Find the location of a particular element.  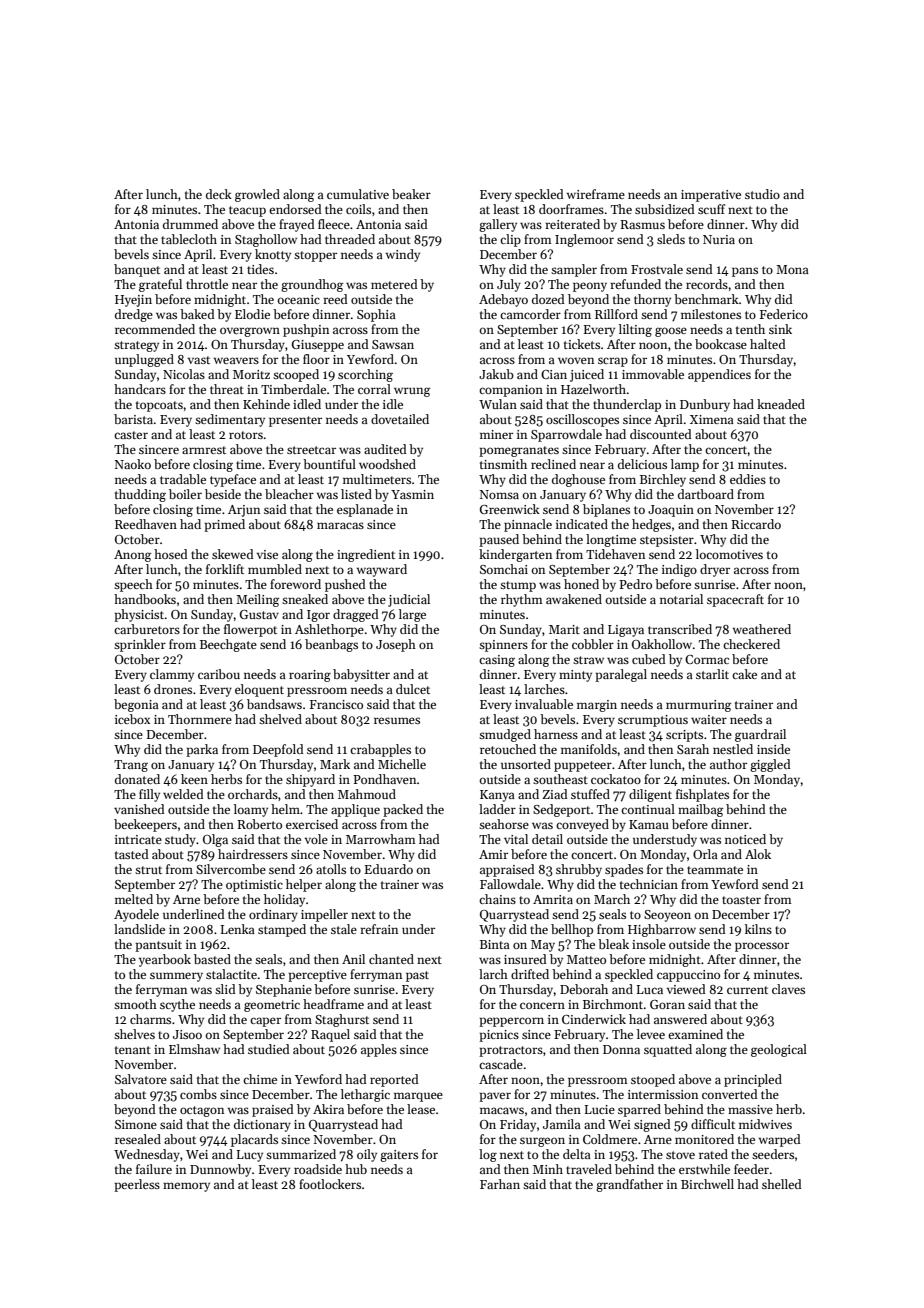

Farhan is located at coordinates (500, 1184).
